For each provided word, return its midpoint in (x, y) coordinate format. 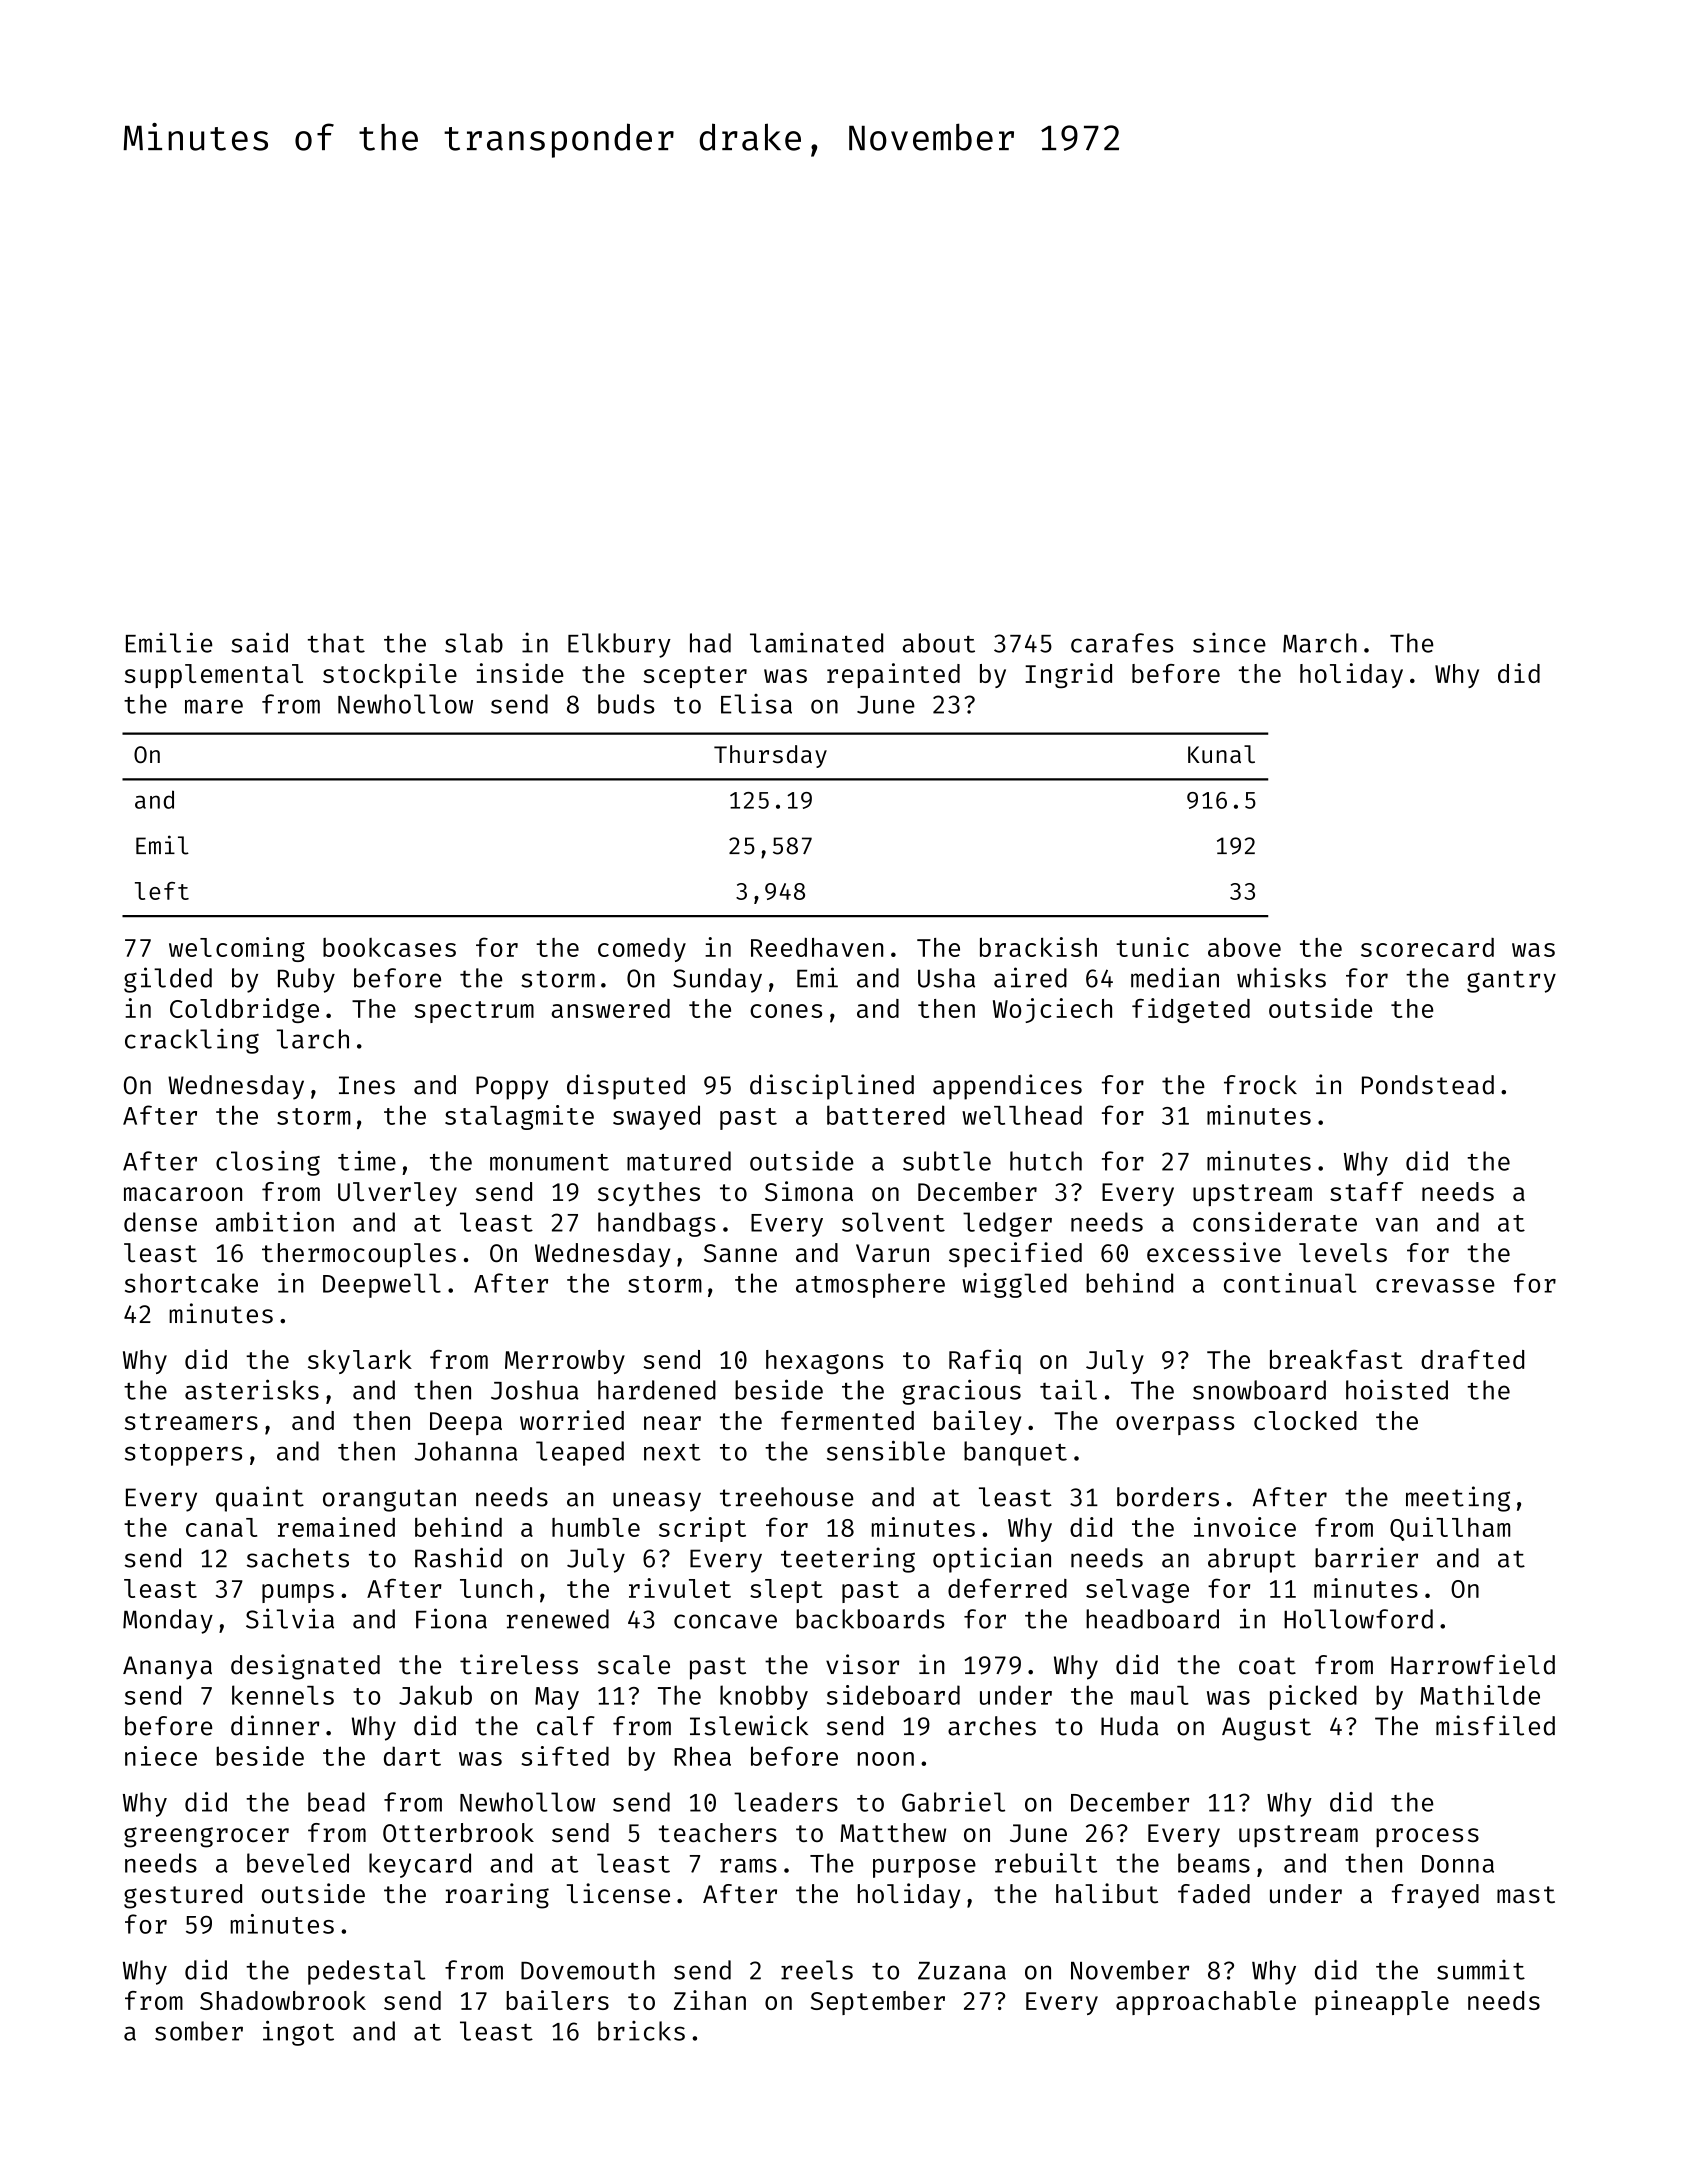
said (259, 642)
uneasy (657, 1502)
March (1320, 643)
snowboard (1259, 1390)
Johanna (466, 1451)
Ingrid (1068, 675)
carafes (1122, 643)
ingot (298, 2033)
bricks (641, 2031)
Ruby (306, 980)
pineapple (1382, 2002)
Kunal (1221, 754)
